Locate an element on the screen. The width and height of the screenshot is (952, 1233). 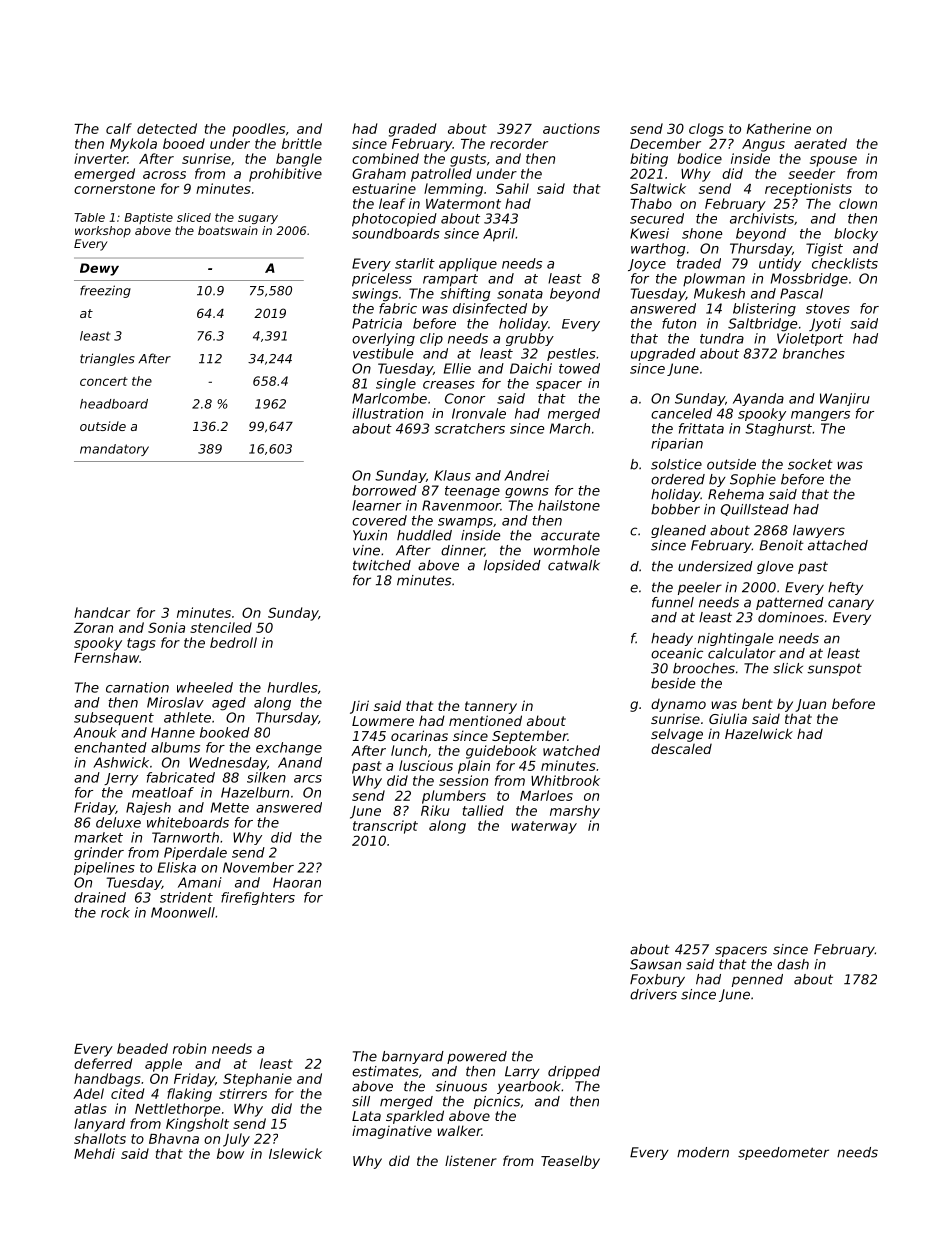
detected is located at coordinates (167, 128).
